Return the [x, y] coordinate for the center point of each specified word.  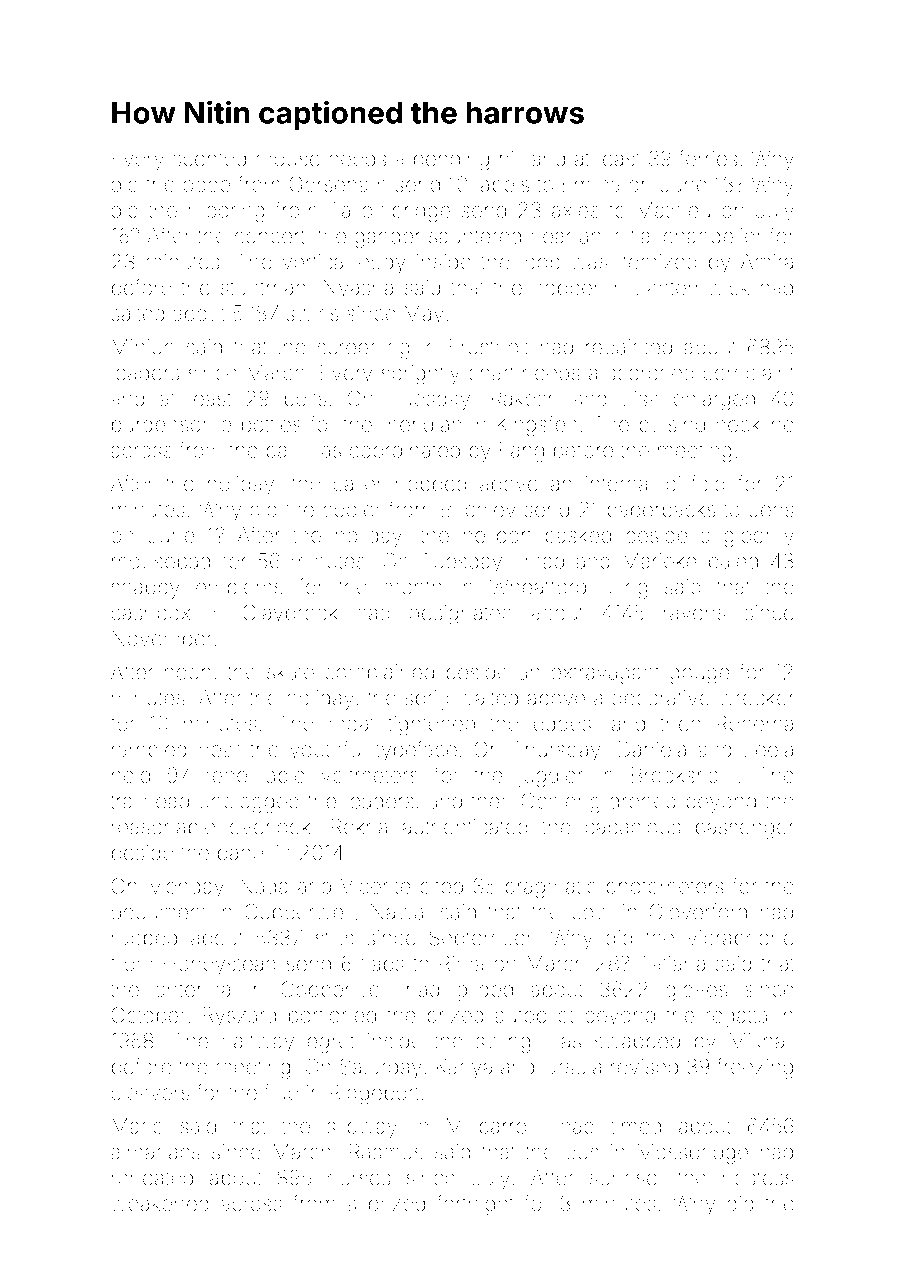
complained [379, 674]
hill [511, 158]
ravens [695, 614]
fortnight [475, 1205]
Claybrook [290, 614]
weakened [160, 1204]
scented [209, 159]
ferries [708, 158]
